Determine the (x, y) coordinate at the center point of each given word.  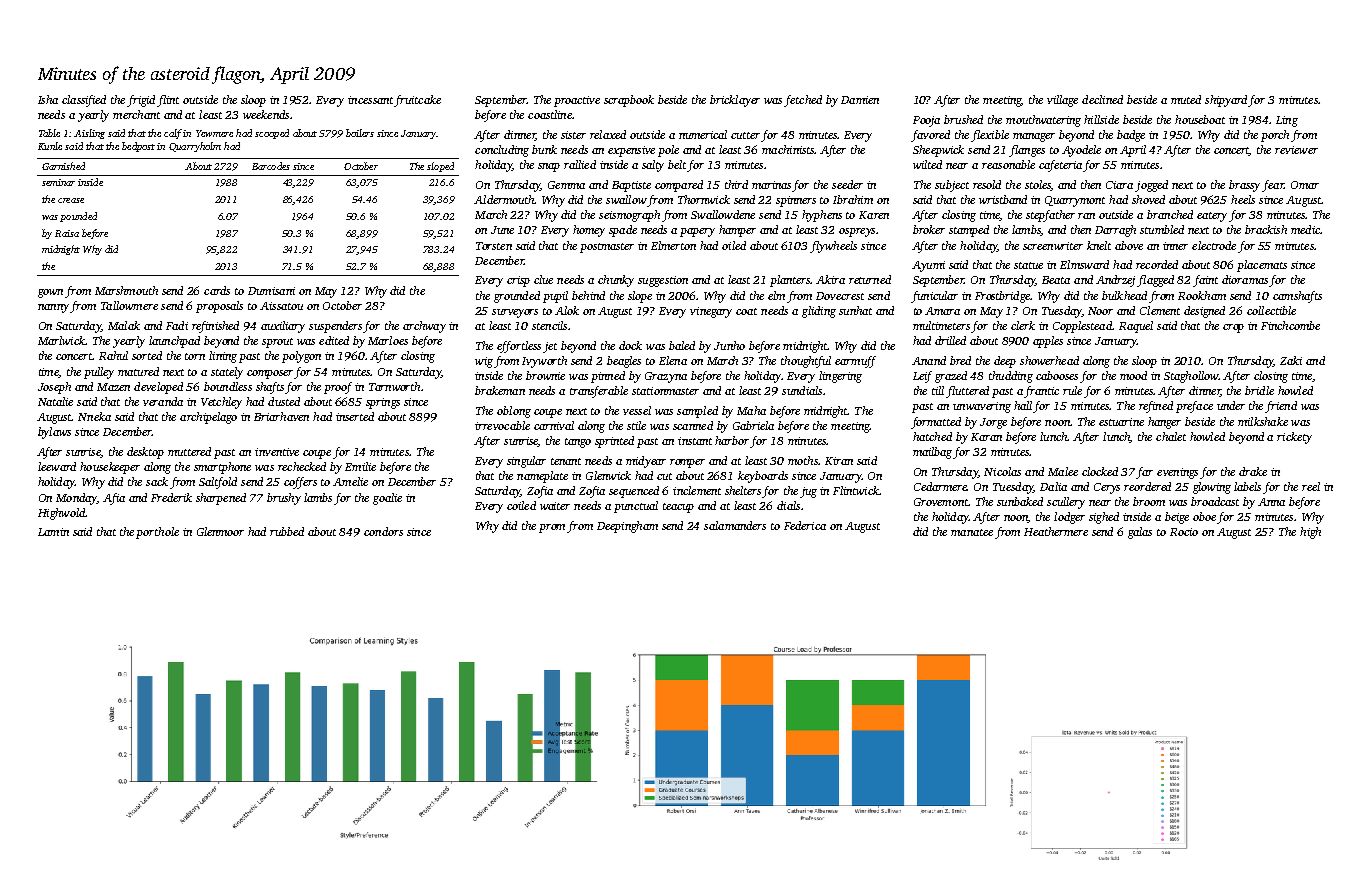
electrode (1214, 245)
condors (383, 531)
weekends (266, 114)
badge (1131, 136)
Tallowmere (129, 305)
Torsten (494, 246)
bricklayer (735, 101)
